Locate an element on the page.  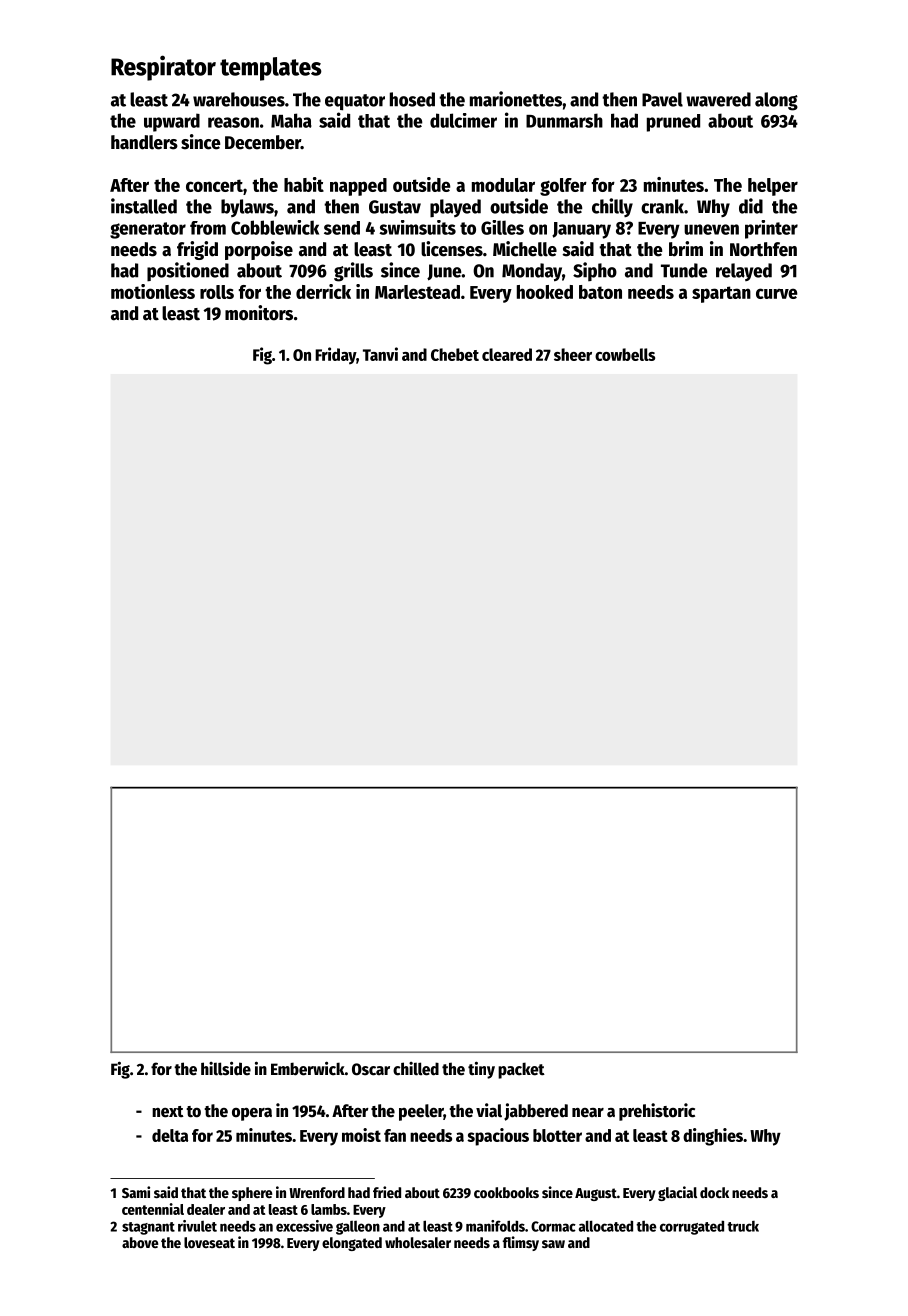
Tanvi is located at coordinates (380, 354).
